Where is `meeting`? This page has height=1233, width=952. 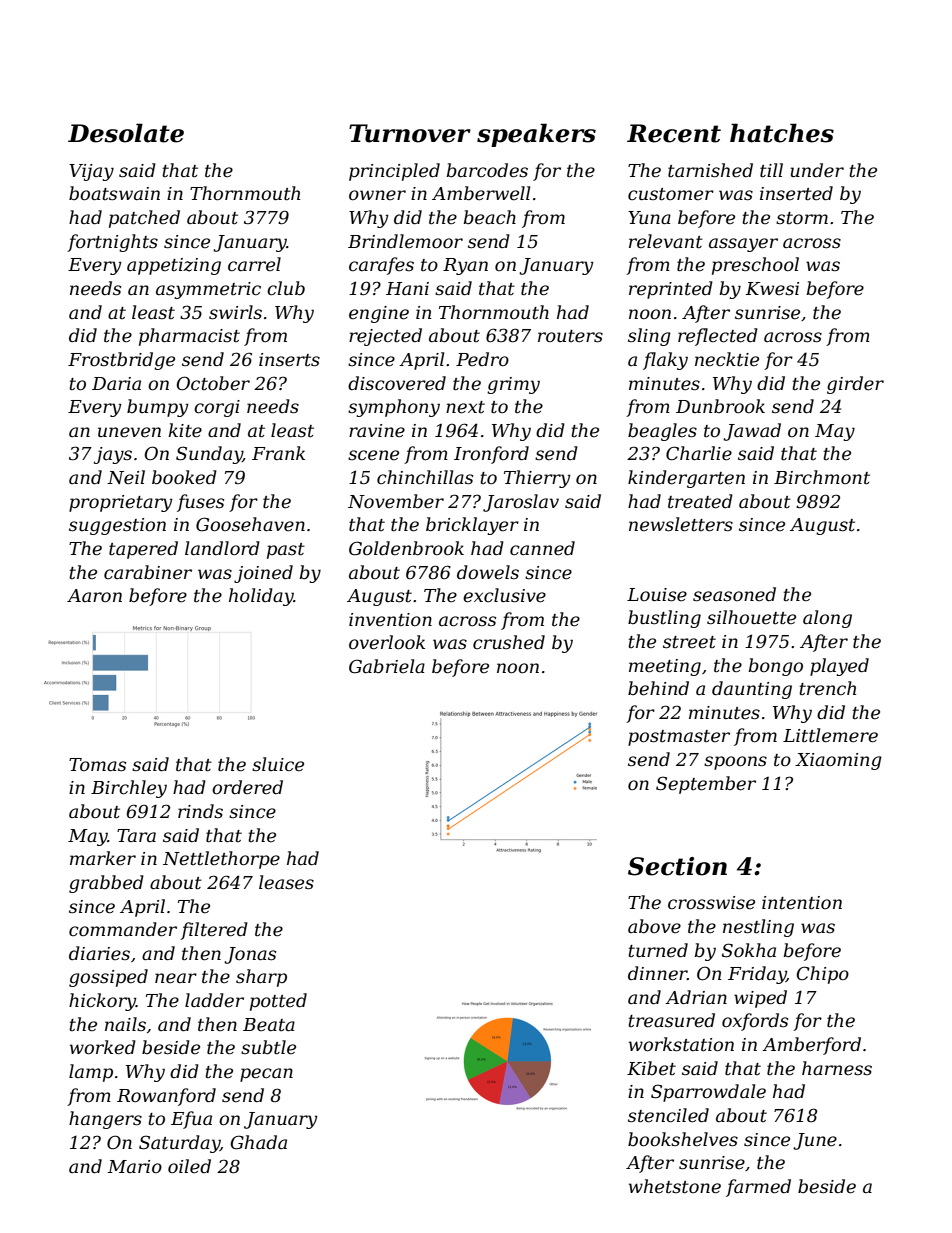 meeting is located at coordinates (665, 667).
